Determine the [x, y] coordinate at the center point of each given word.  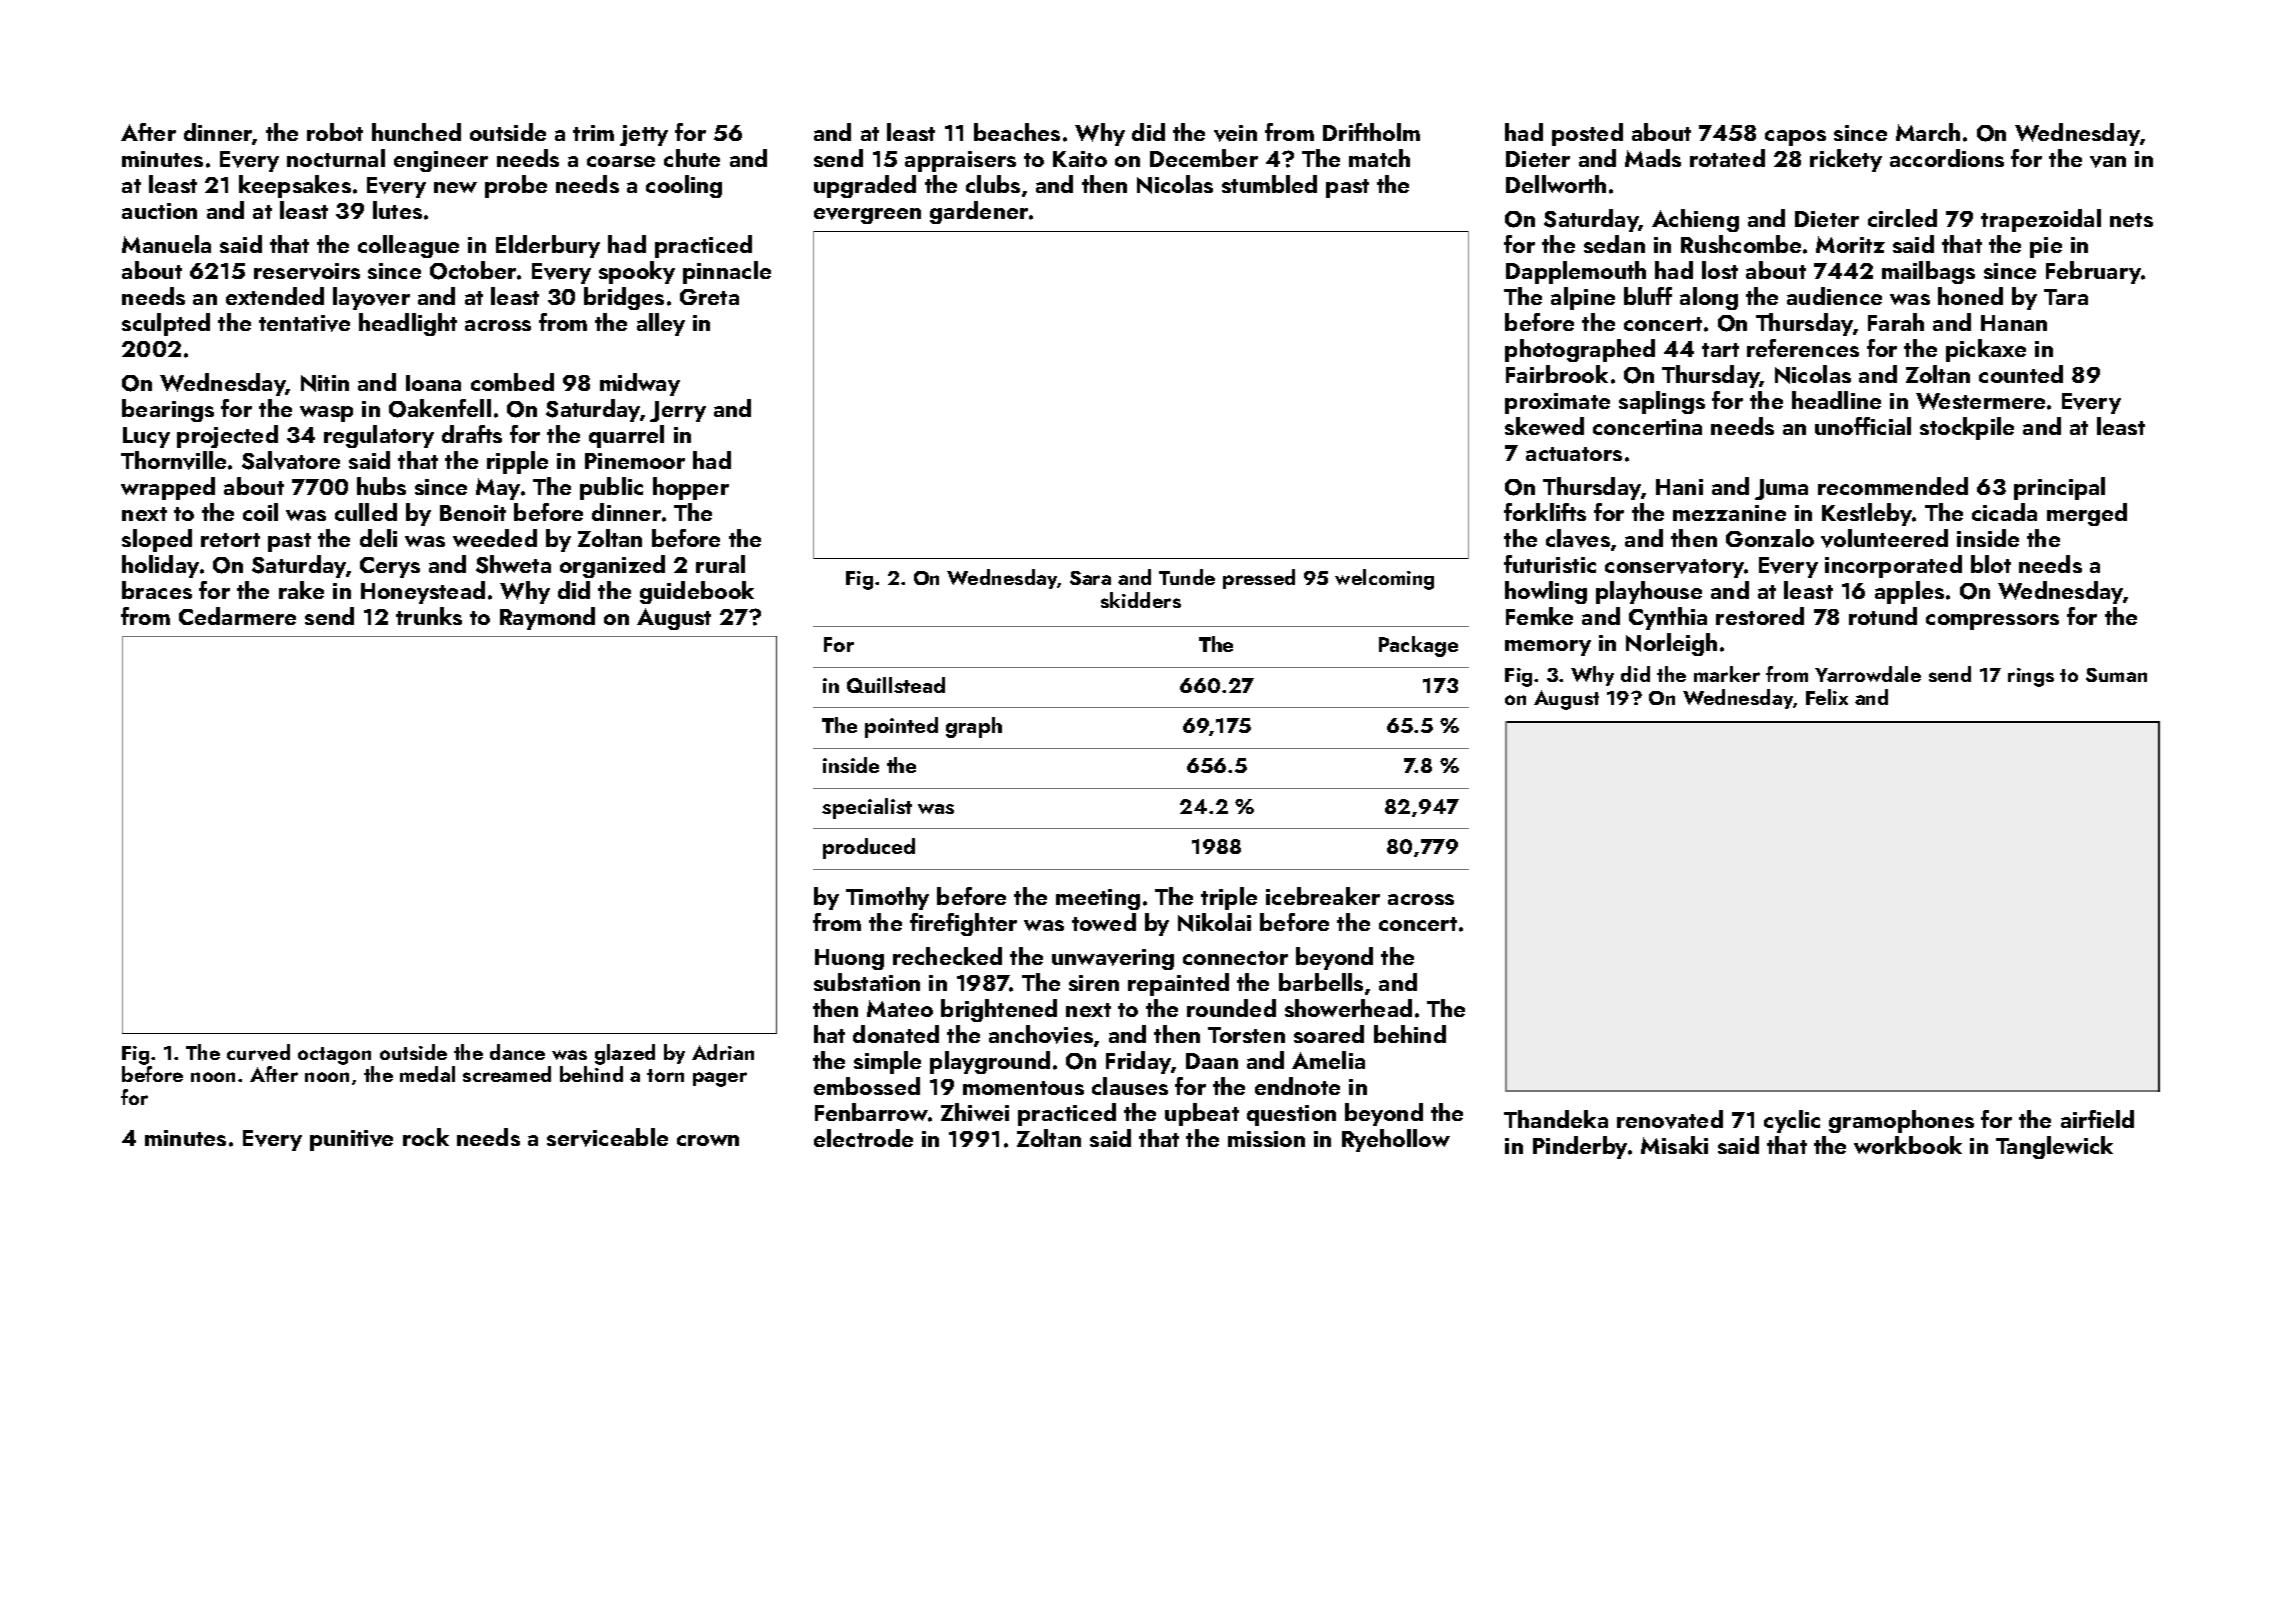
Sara [1090, 578]
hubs [381, 486]
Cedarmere [237, 616]
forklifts [1545, 512]
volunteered [1884, 538]
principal [2059, 488]
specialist [867, 808]
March [1928, 132]
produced [869, 848]
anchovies [1041, 1034]
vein [1235, 133]
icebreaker [1323, 896]
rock [426, 1137]
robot [335, 132]
